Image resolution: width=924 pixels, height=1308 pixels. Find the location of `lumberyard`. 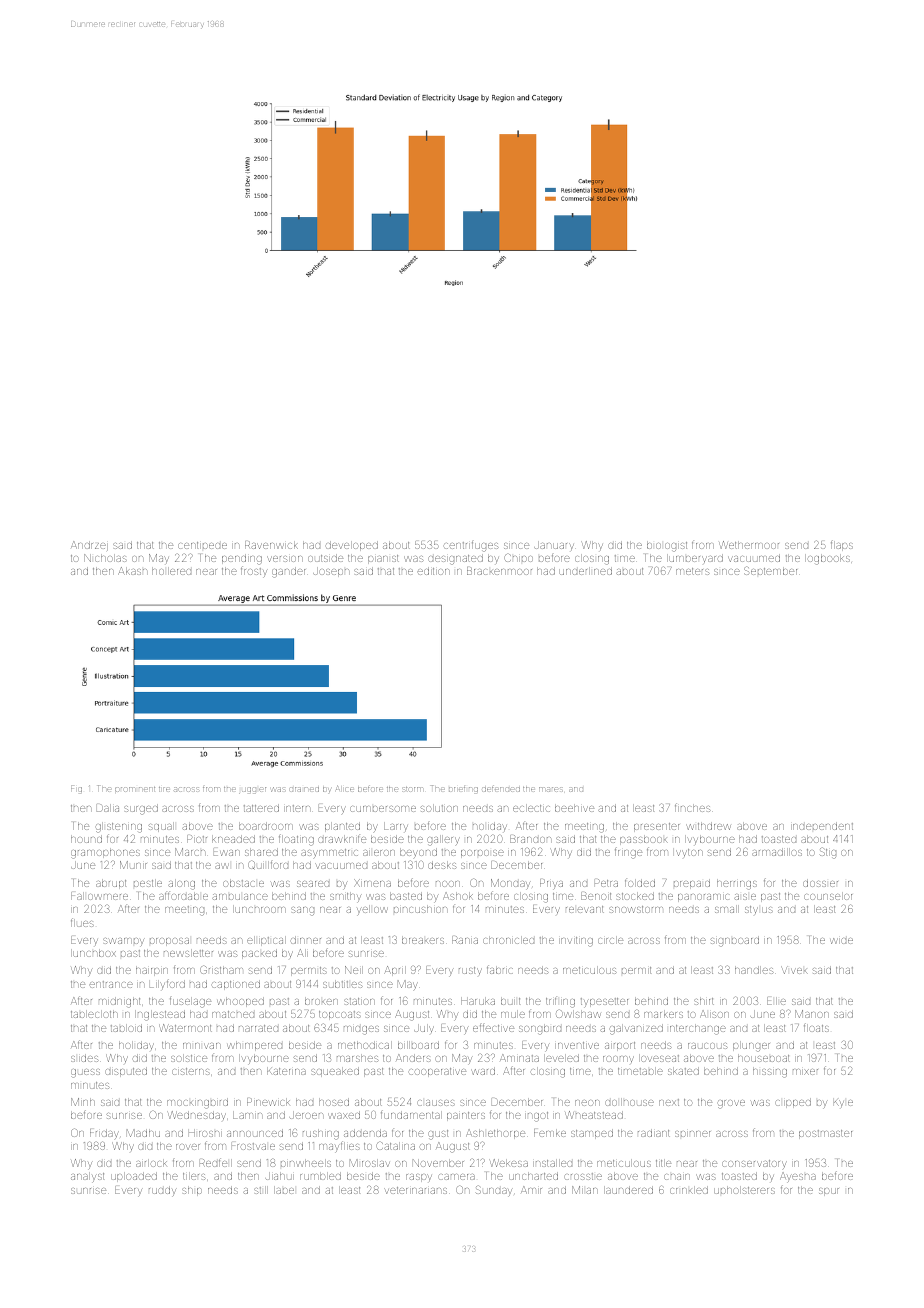

lumberyard is located at coordinates (695, 558).
